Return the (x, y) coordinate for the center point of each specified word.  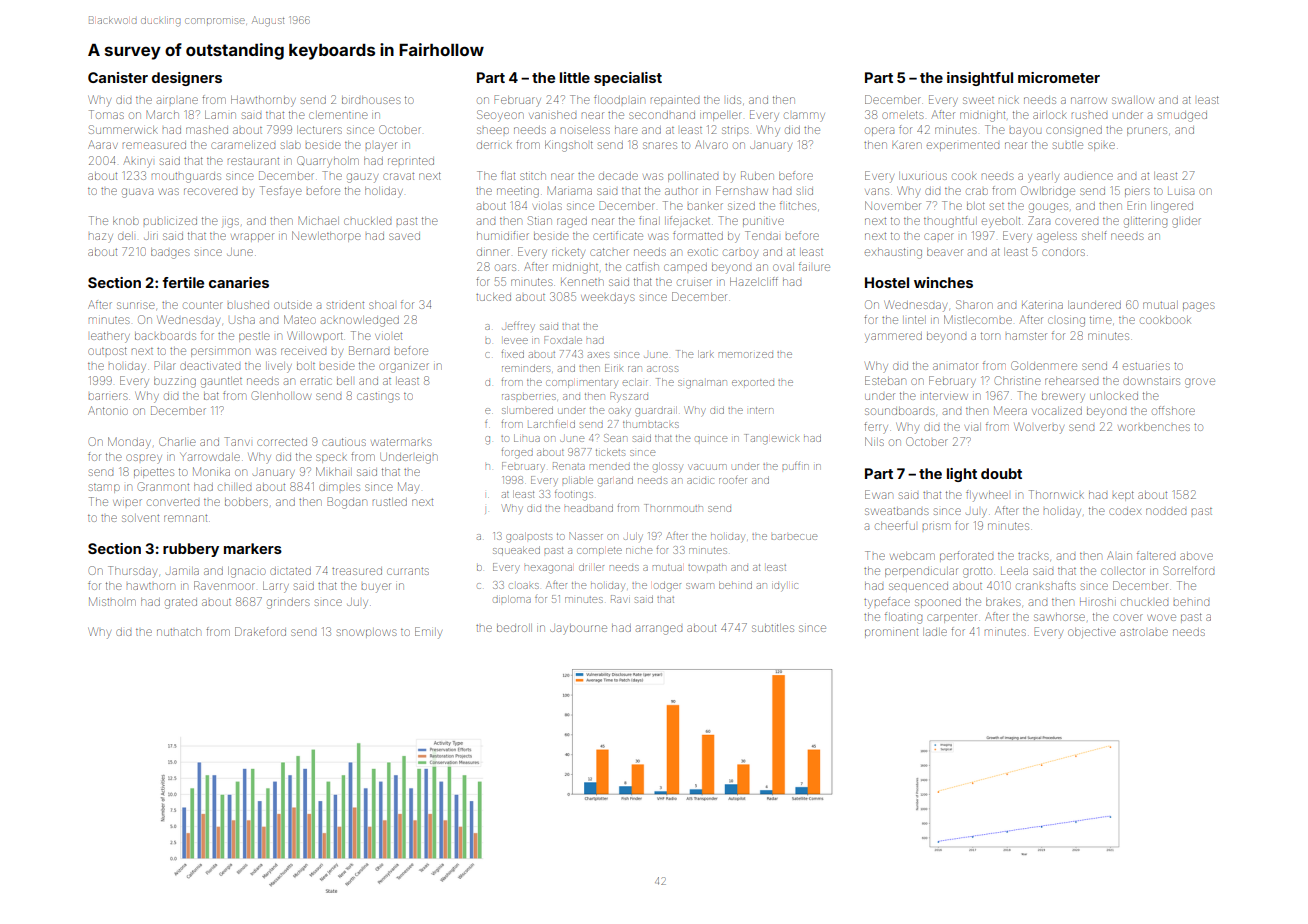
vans (877, 191)
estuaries (1146, 366)
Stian (540, 220)
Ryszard (629, 397)
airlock (1050, 115)
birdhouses (371, 100)
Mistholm (112, 601)
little (575, 77)
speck (331, 458)
